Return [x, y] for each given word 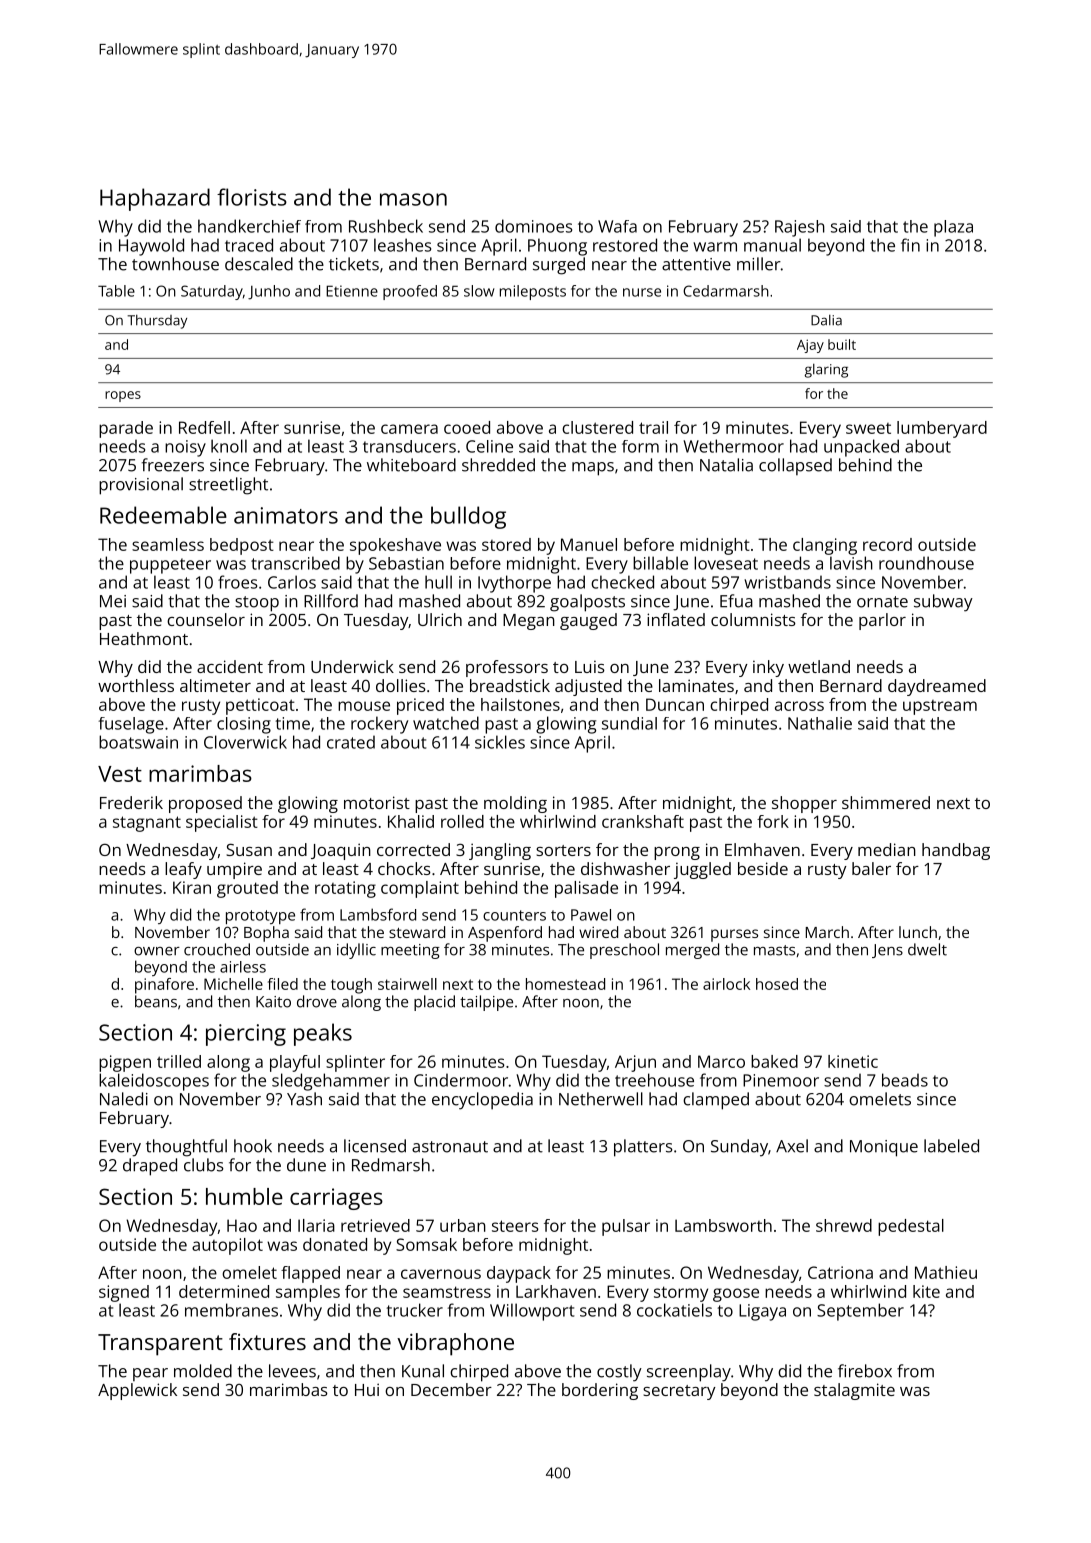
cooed [467, 427]
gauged [588, 621]
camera [409, 429]
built [842, 344]
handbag [956, 851]
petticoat [260, 706]
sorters [563, 850]
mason [413, 199]
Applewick [137, 1391]
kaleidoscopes [154, 1082]
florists [252, 197]
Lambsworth [723, 1225]
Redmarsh [391, 1165]
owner [157, 951]
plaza [953, 228]
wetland [819, 666]
